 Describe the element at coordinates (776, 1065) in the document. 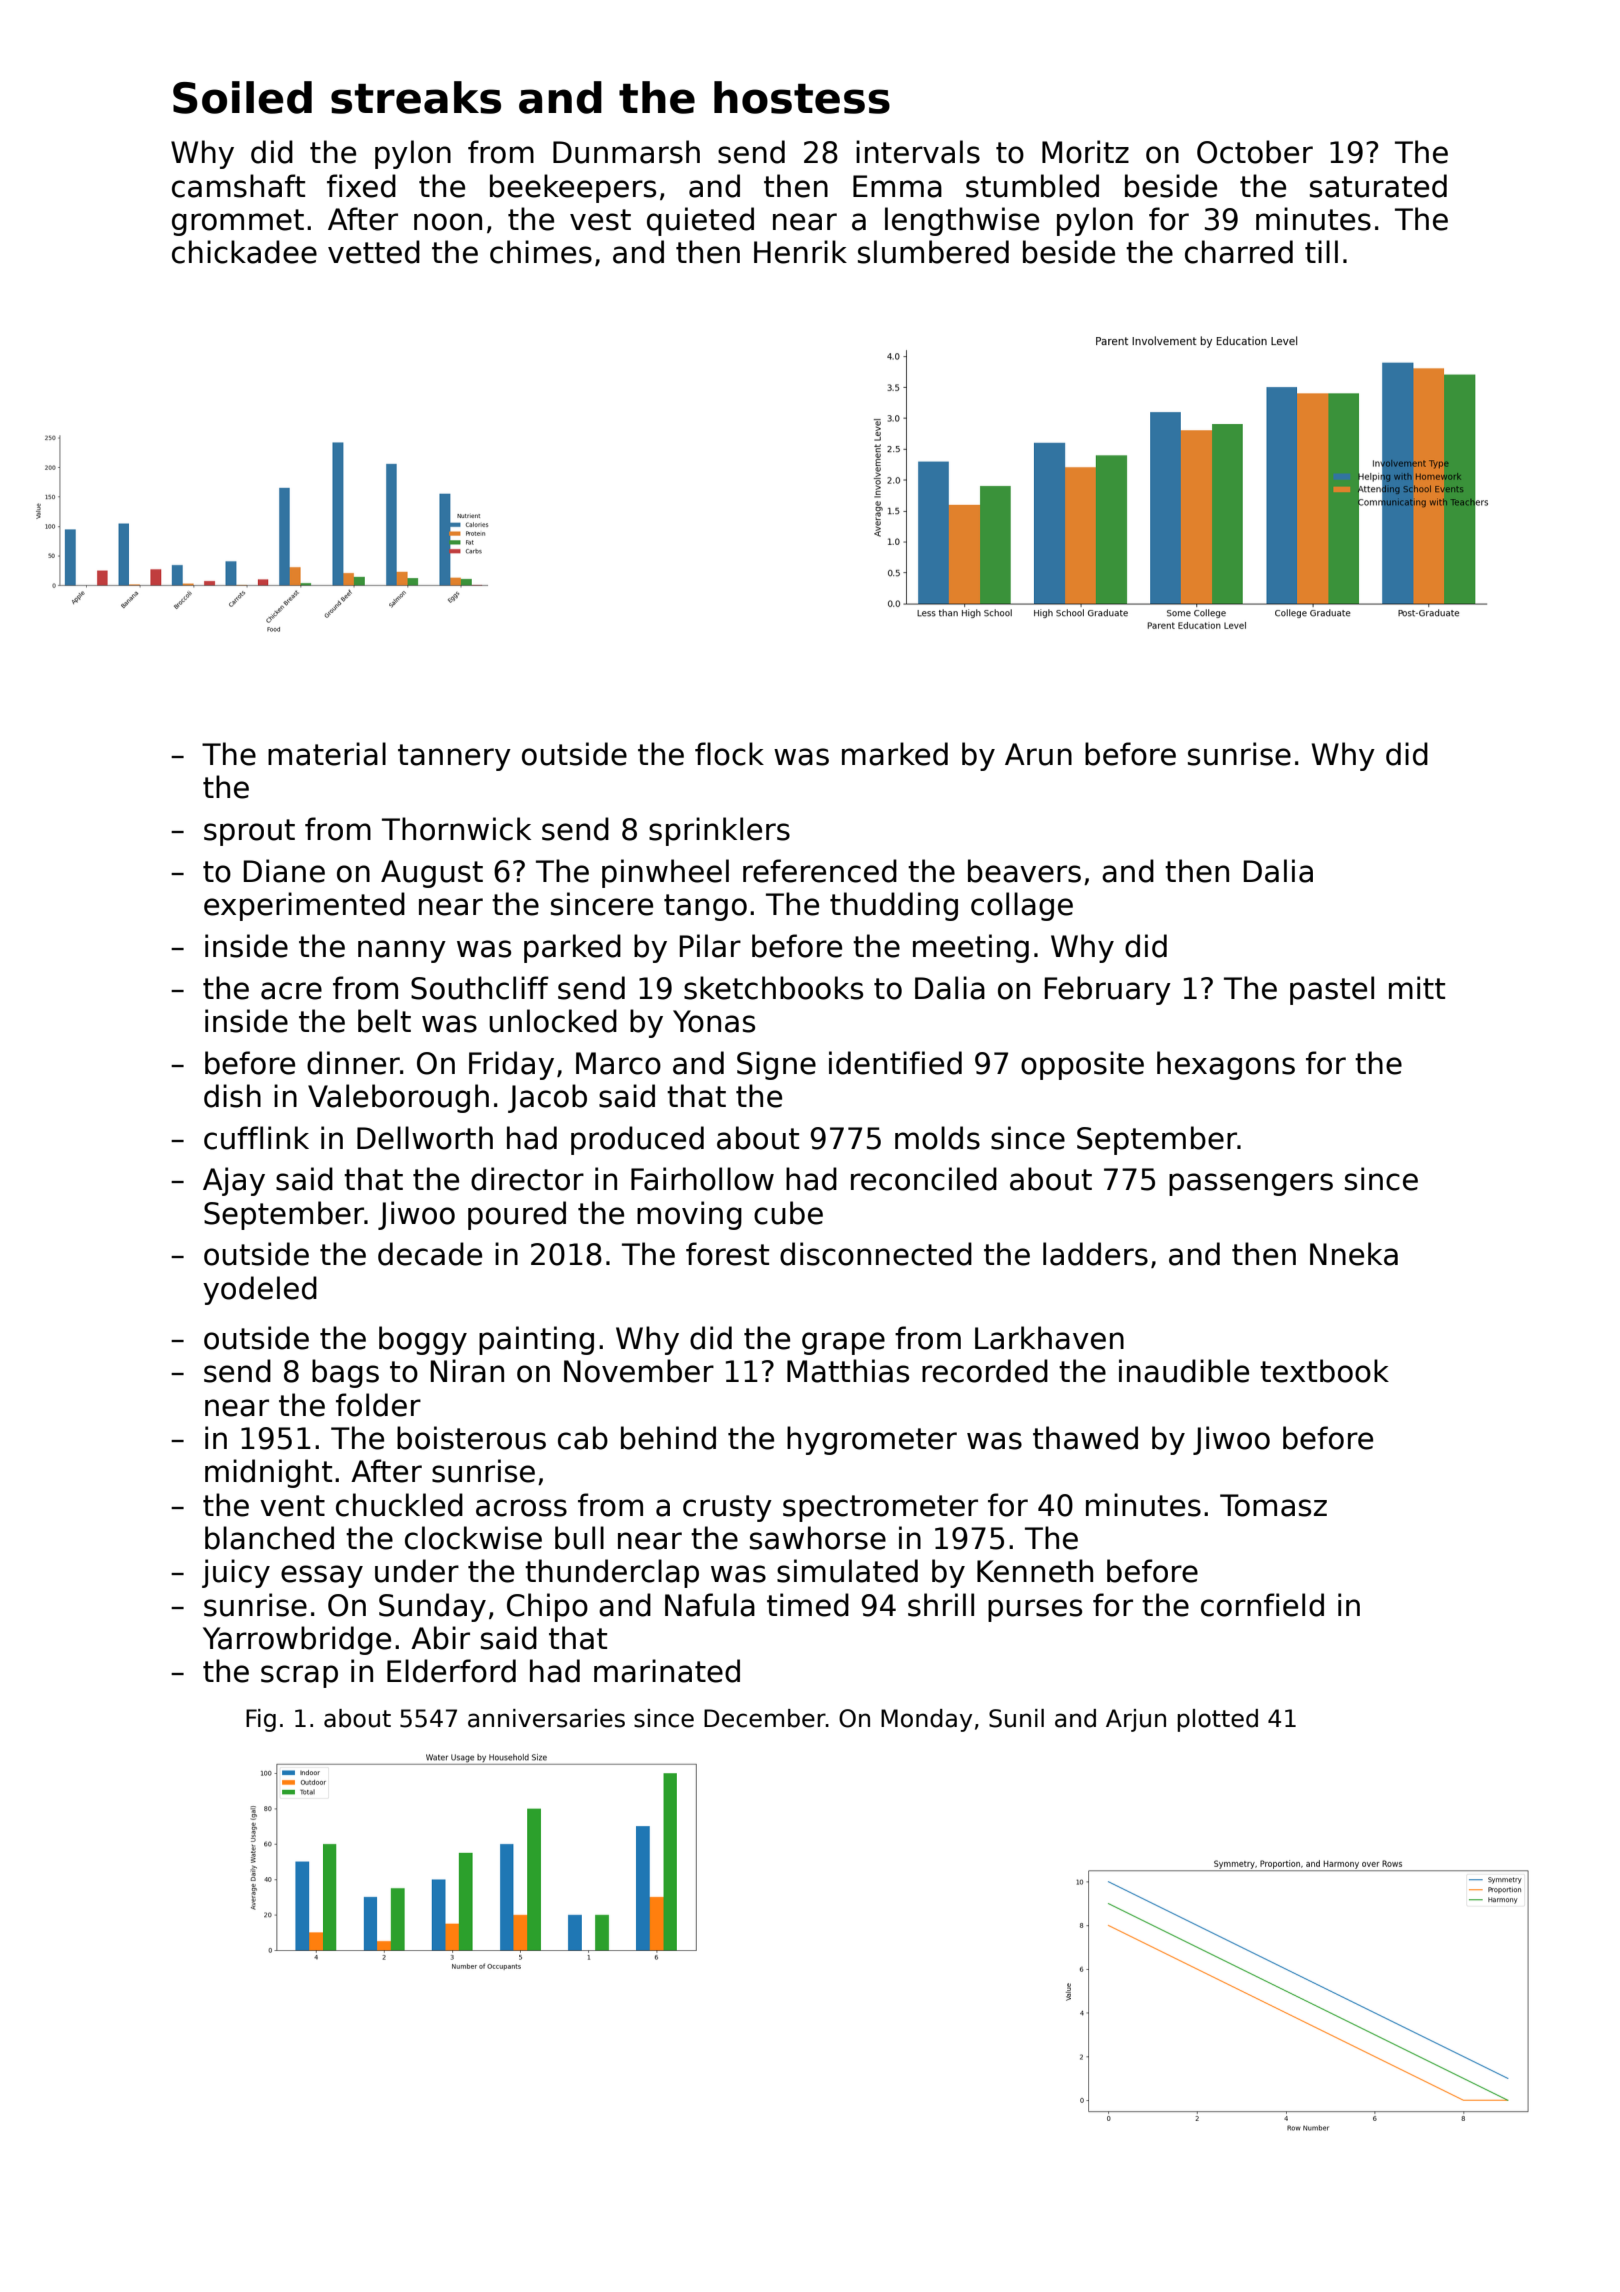

I see `Signe` at that location.
